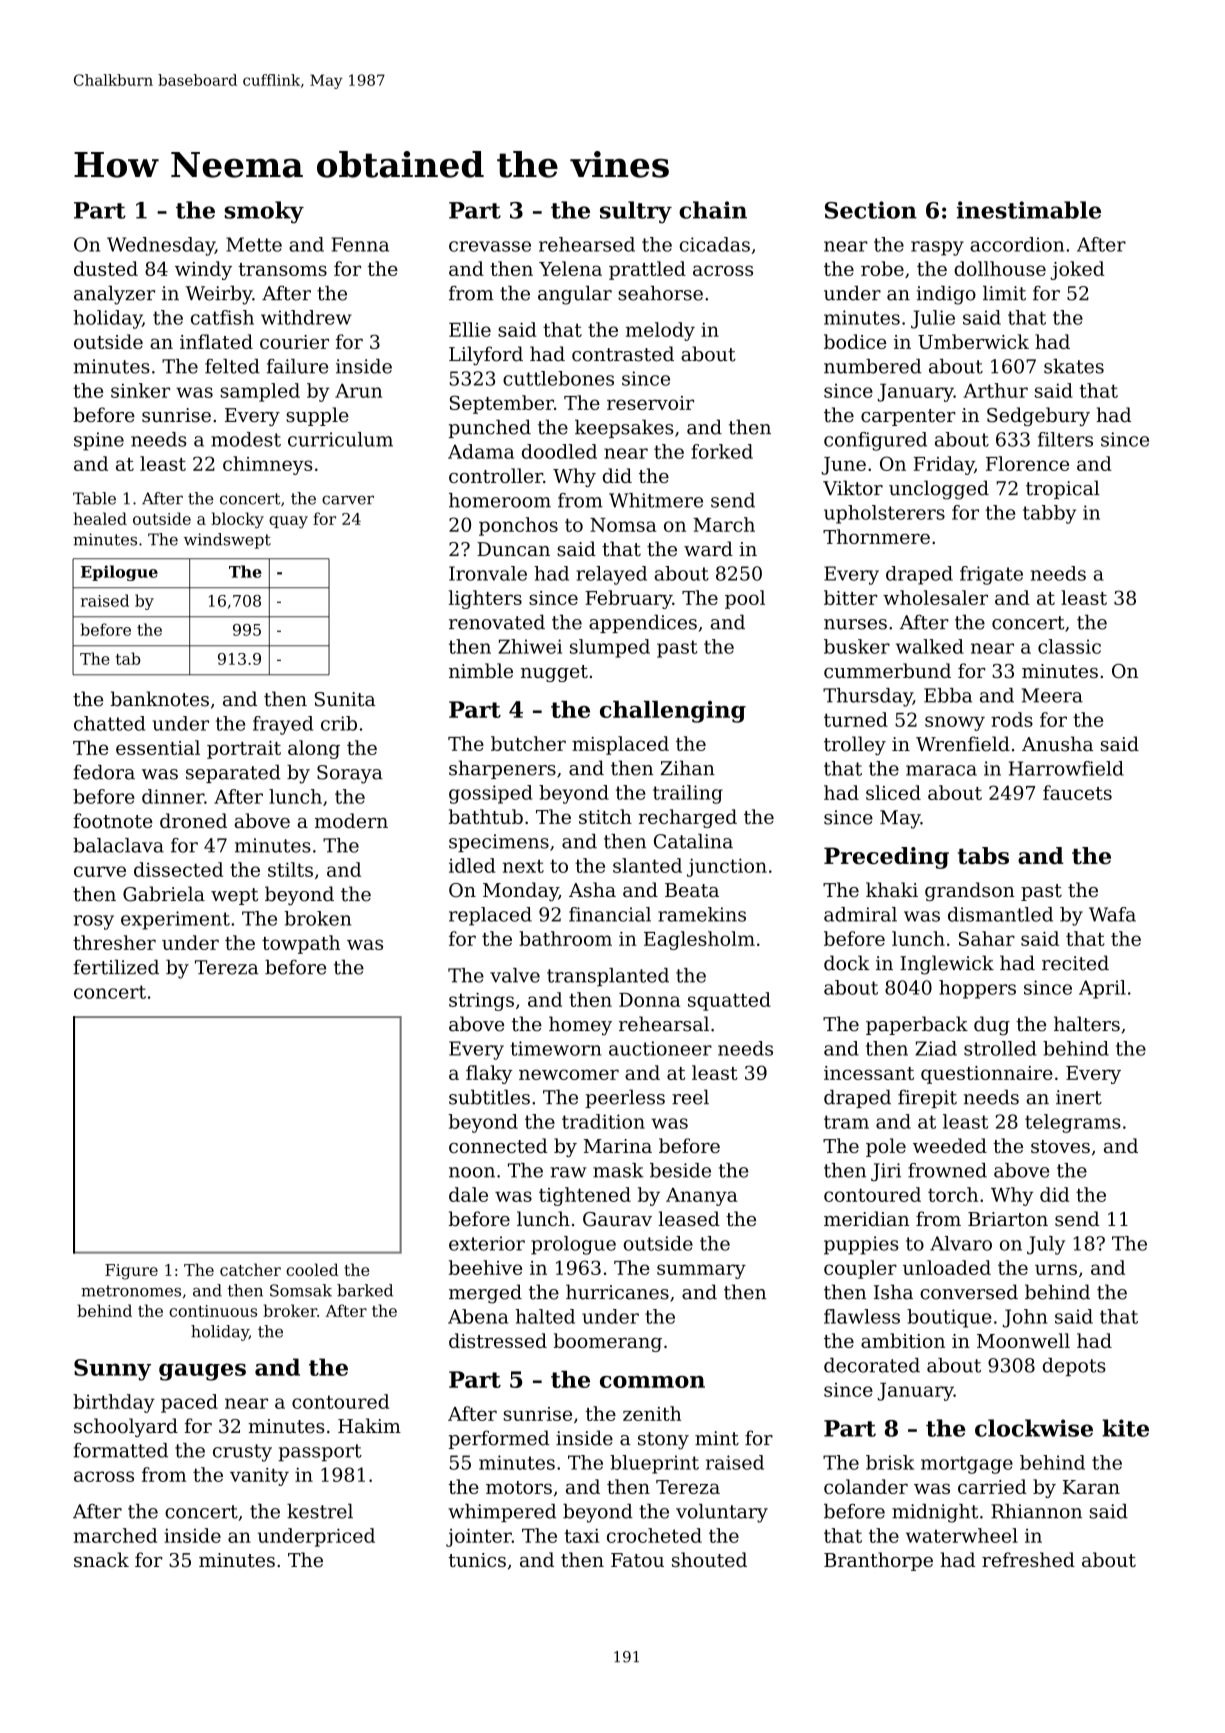 Image resolution: width=1225 pixels, height=1733 pixels. I want to click on along, so click(314, 749).
